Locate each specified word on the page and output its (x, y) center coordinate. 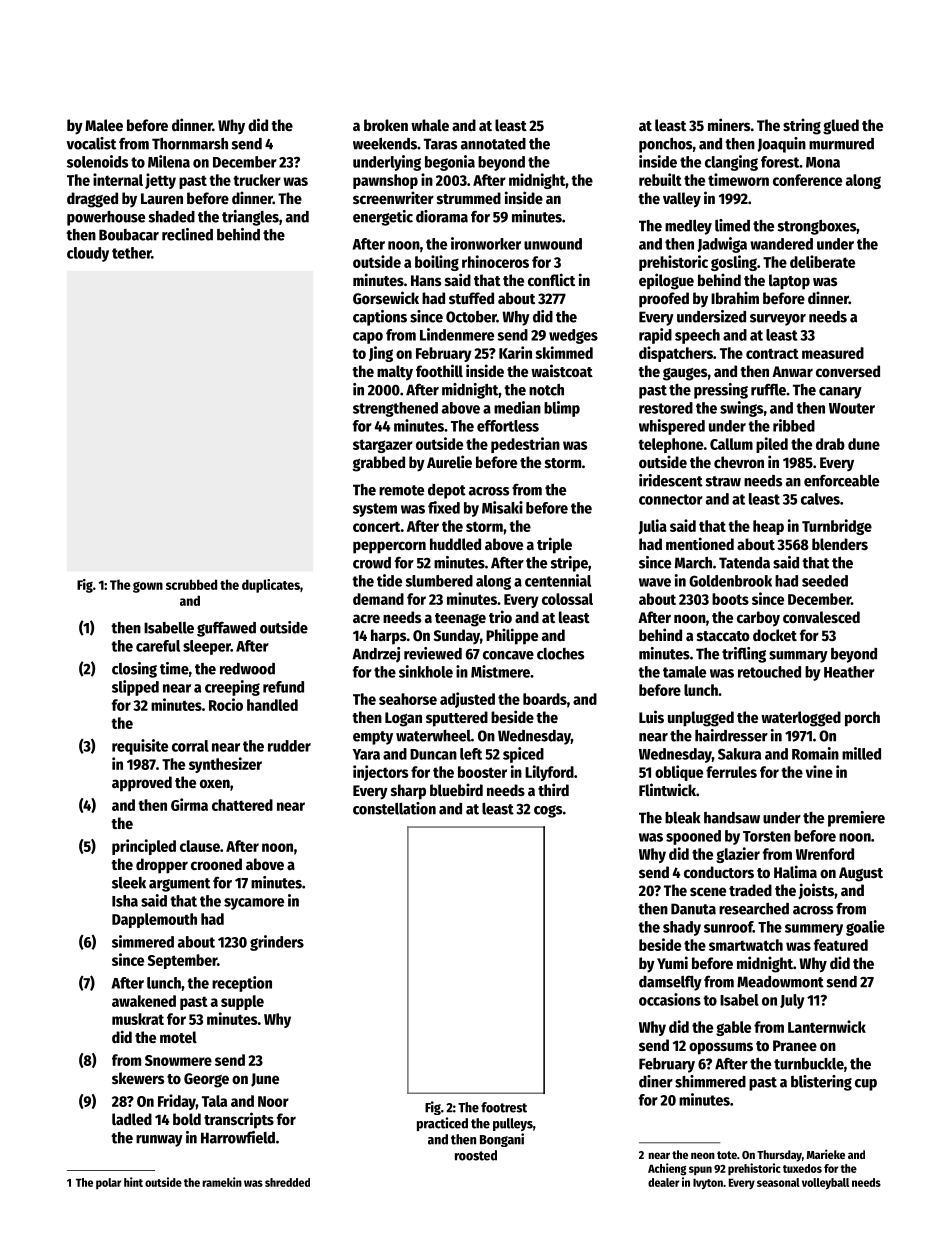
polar (108, 1183)
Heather (849, 672)
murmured (841, 144)
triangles (250, 218)
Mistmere (500, 671)
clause (200, 846)
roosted (476, 1155)
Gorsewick (386, 297)
